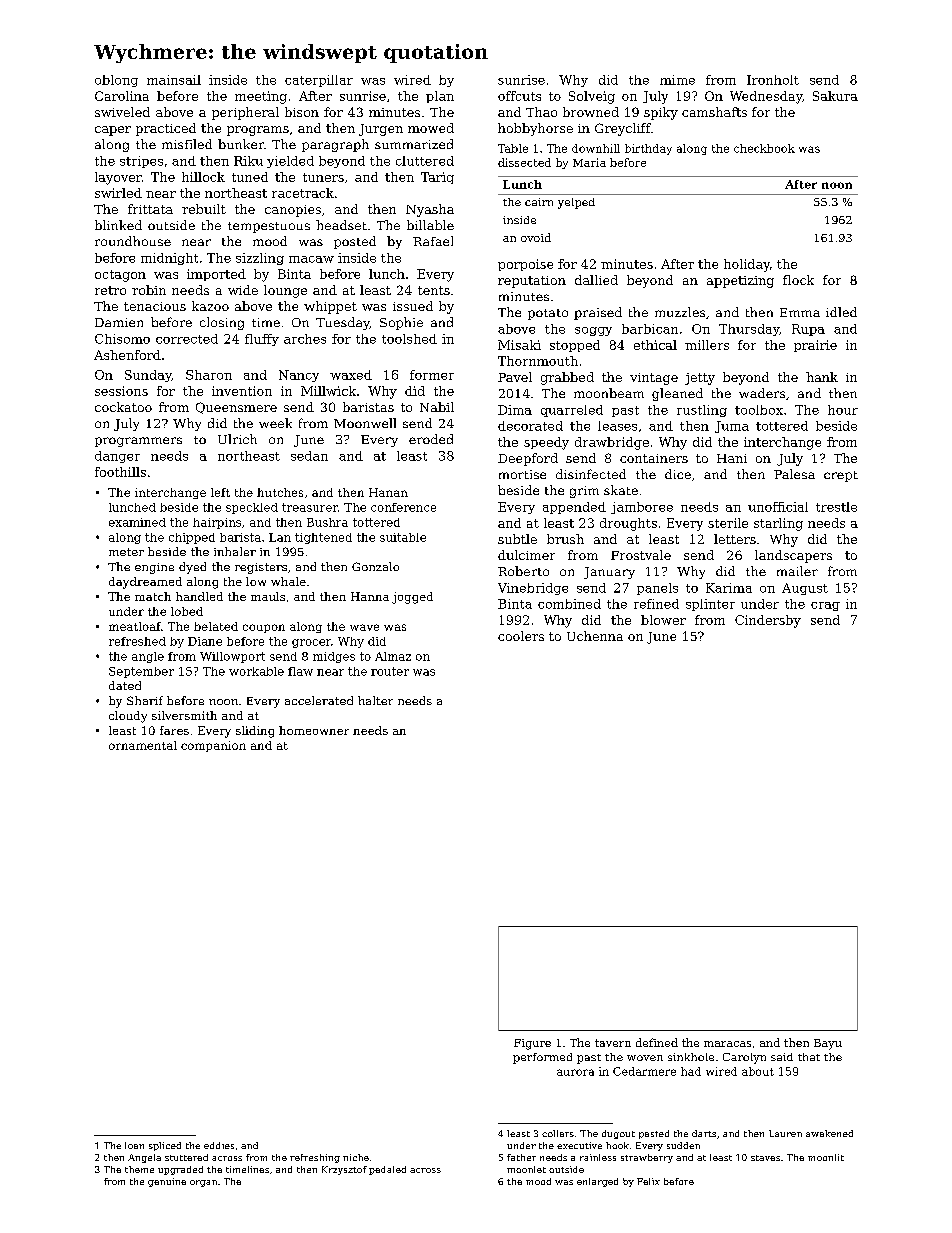 Image resolution: width=952 pixels, height=1233 pixels. What do you see at coordinates (526, 1169) in the screenshot?
I see `moonlet` at bounding box center [526, 1169].
